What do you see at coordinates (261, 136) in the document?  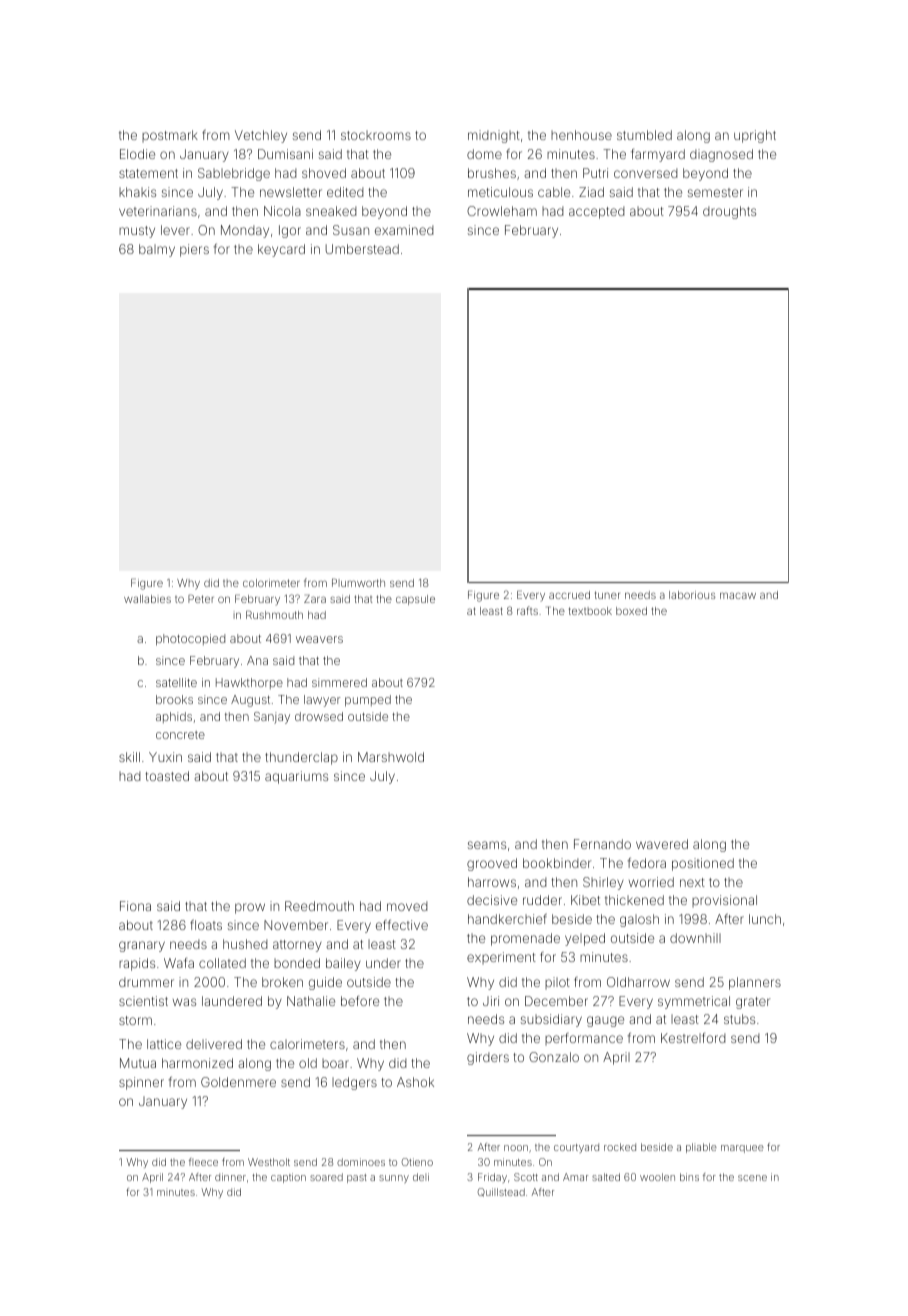 I see `Vetchley` at bounding box center [261, 136].
